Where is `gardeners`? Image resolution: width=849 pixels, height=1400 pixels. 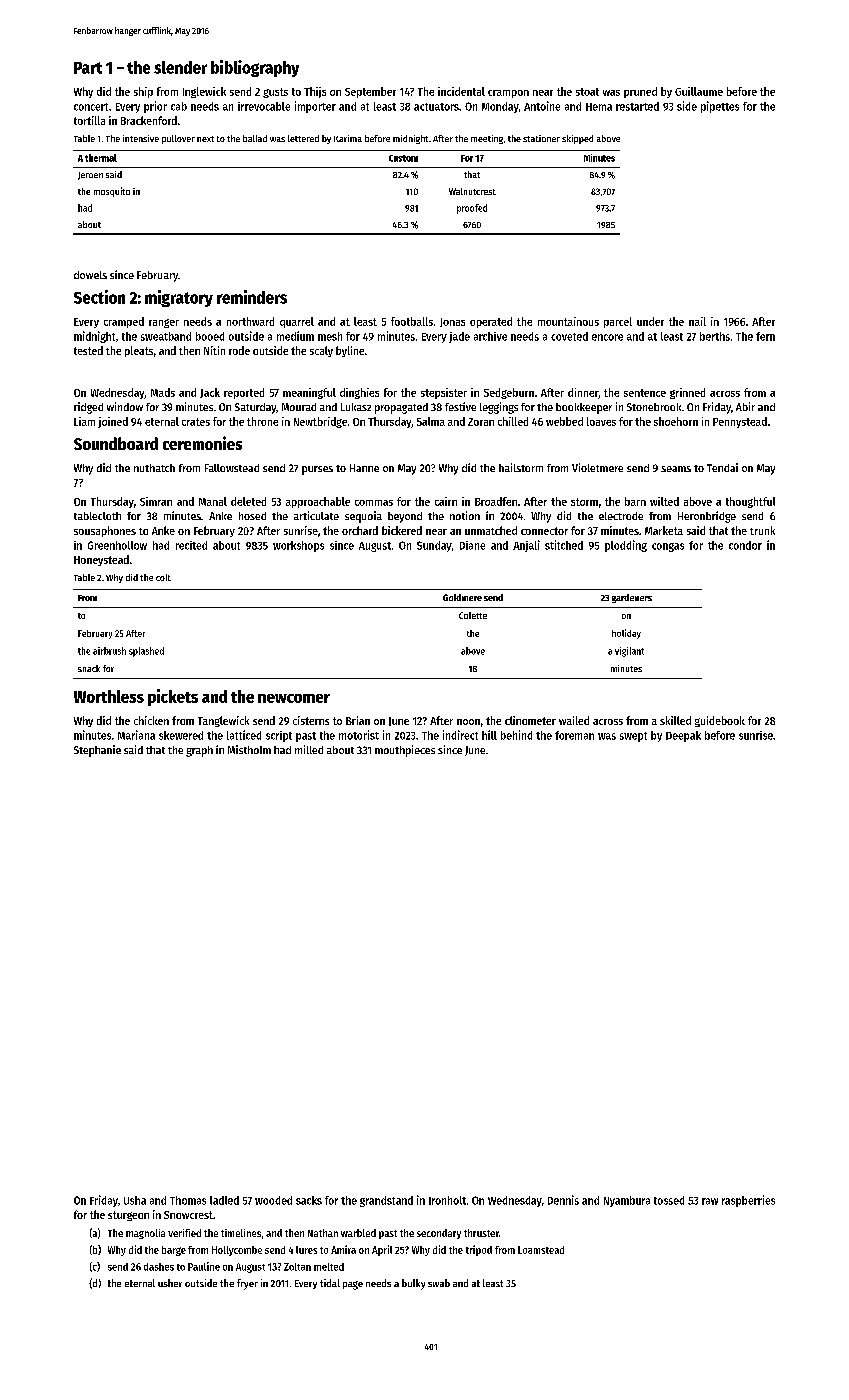 gardeners is located at coordinates (632, 598).
